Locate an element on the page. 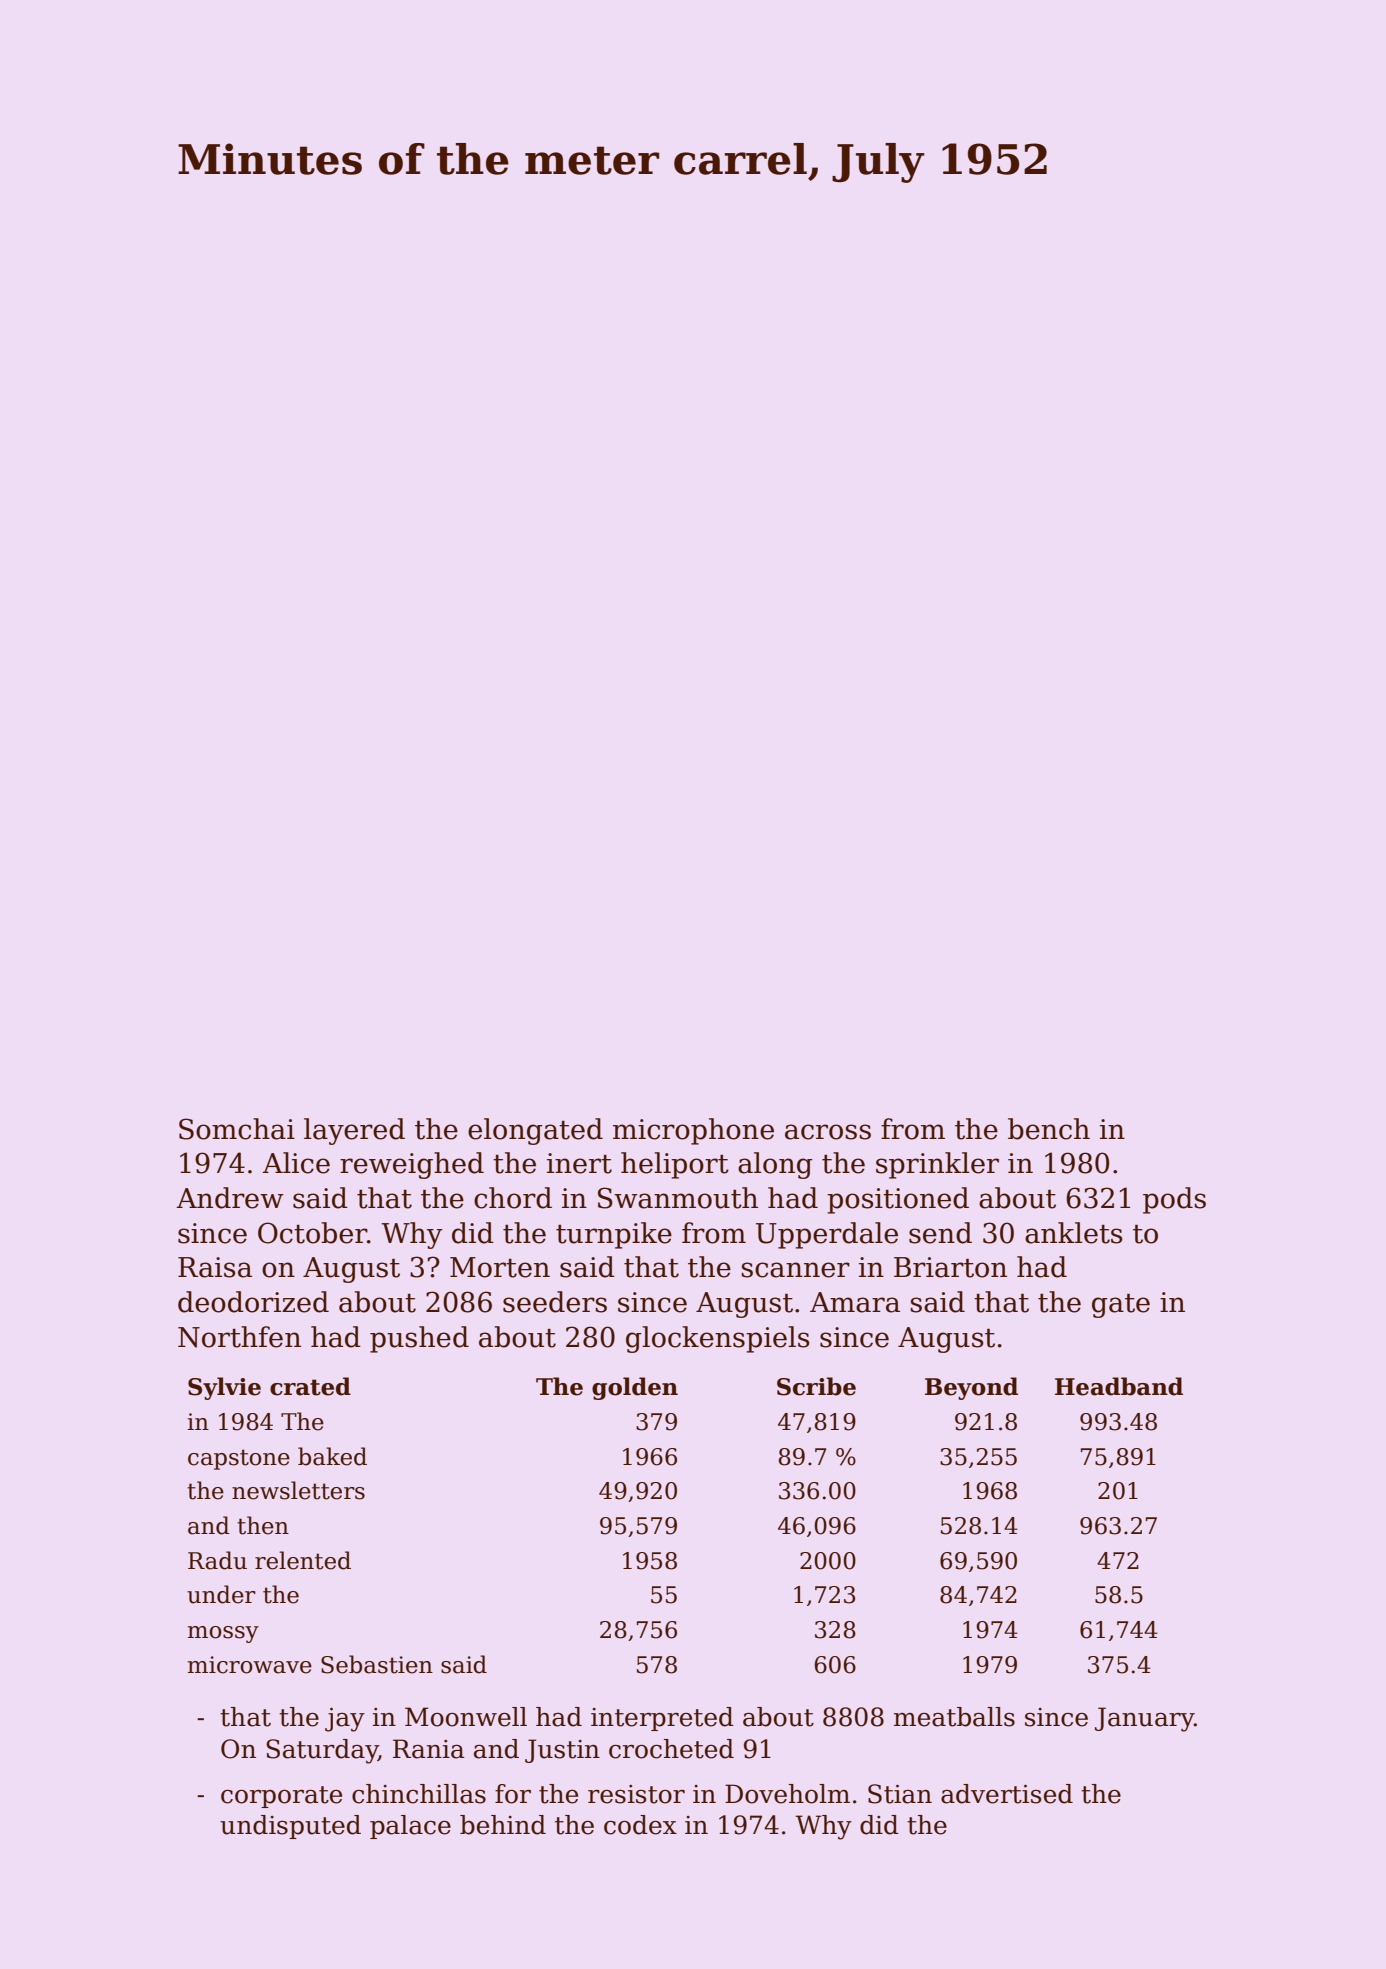 The height and width of the image is (1969, 1386). codex is located at coordinates (640, 1825).
